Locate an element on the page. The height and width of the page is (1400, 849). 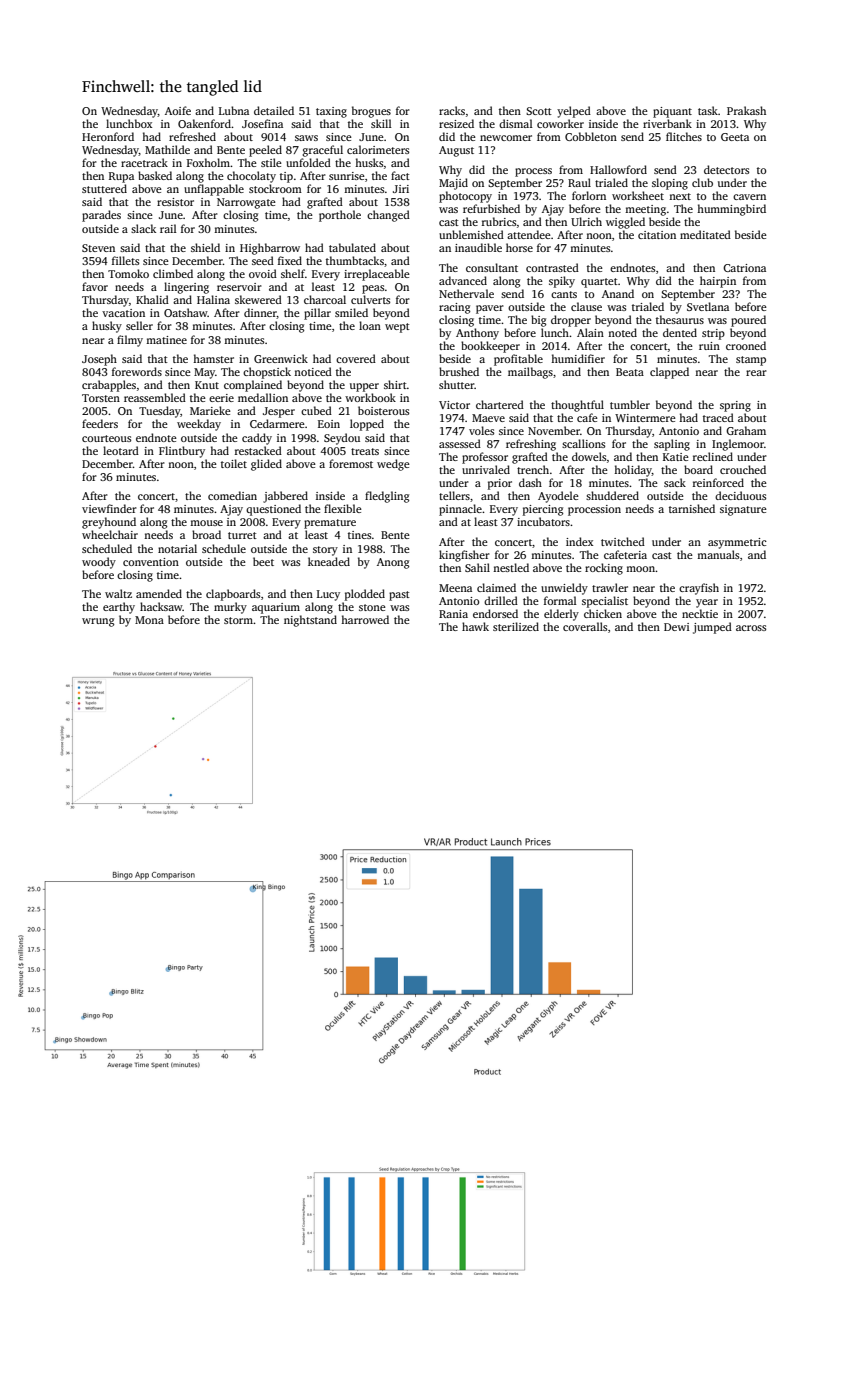
brogues is located at coordinates (371, 112).
